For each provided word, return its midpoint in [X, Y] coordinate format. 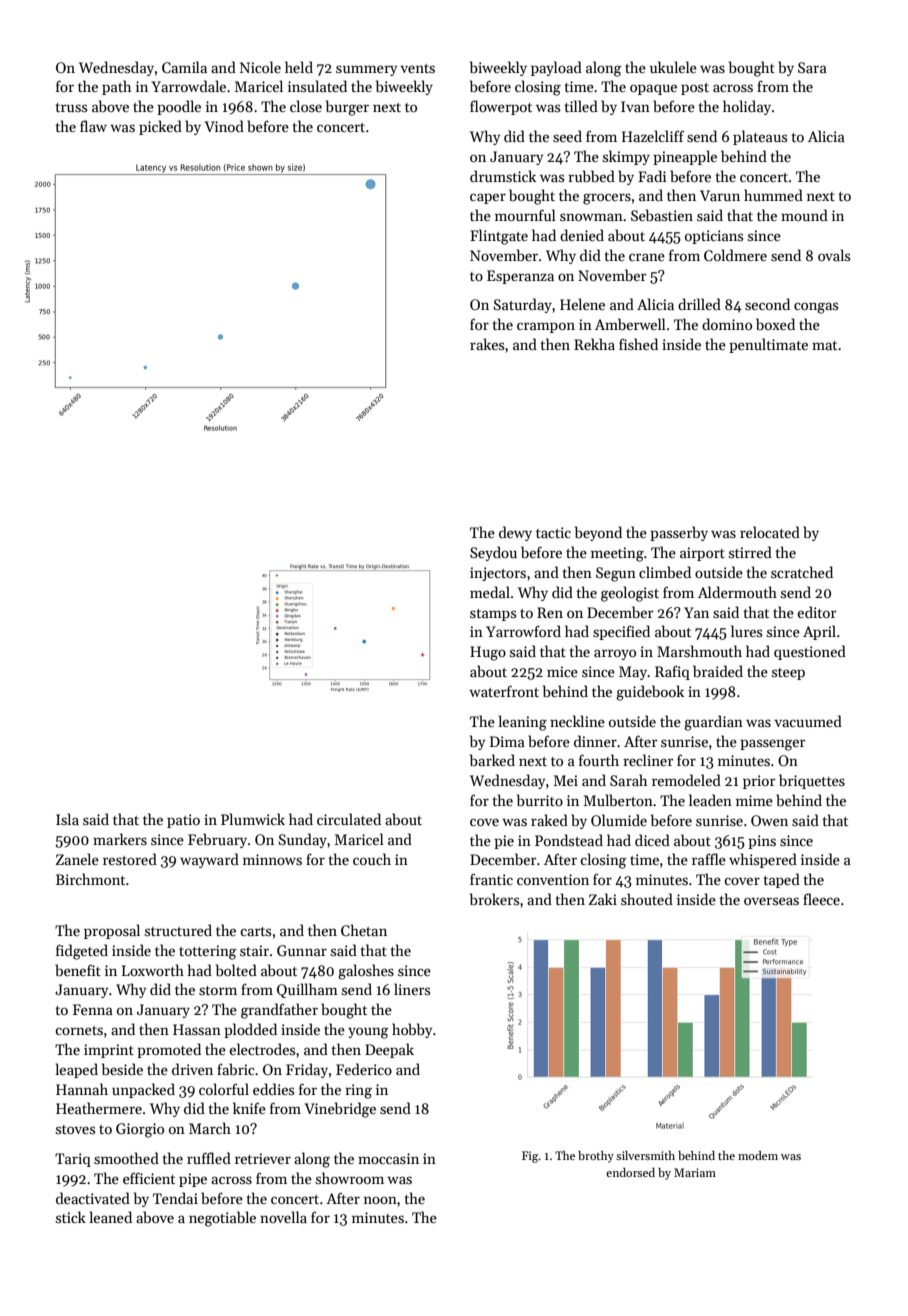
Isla [67, 819]
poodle [179, 107]
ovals [834, 255]
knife [249, 1108]
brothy [596, 1157]
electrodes [262, 1049]
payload [556, 68]
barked [492, 760]
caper [488, 198]
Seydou [493, 553]
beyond [598, 533]
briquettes [812, 781]
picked [160, 127]
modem [758, 1155]
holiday [747, 107]
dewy [515, 533]
